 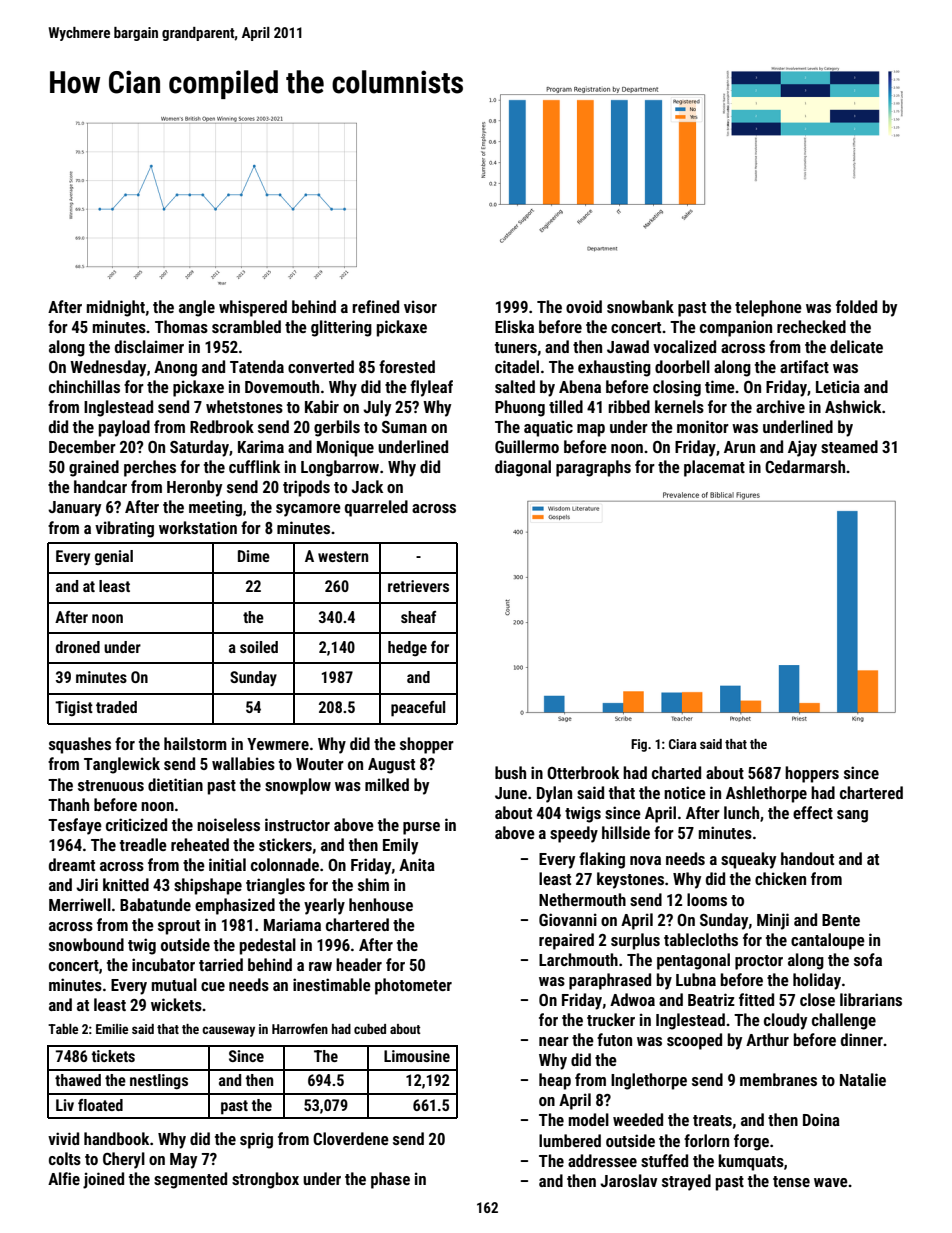 I want to click on sang, so click(x=852, y=816).
